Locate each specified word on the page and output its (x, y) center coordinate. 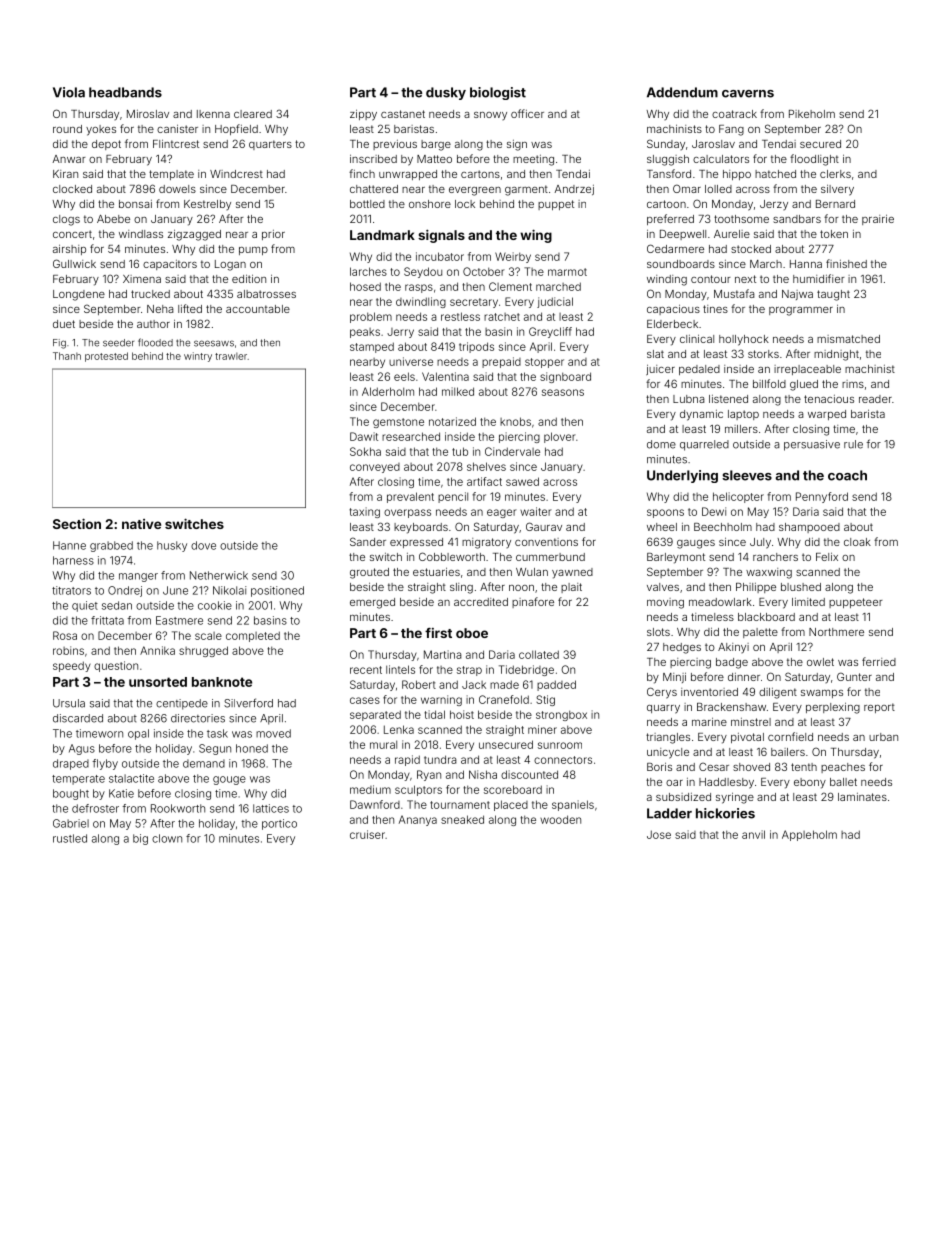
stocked (751, 249)
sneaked (462, 819)
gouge (229, 780)
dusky (446, 93)
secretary (474, 303)
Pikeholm (812, 114)
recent (366, 670)
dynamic (701, 415)
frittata (107, 620)
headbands (125, 92)
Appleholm (809, 835)
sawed (522, 481)
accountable (258, 309)
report (879, 708)
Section (77, 523)
